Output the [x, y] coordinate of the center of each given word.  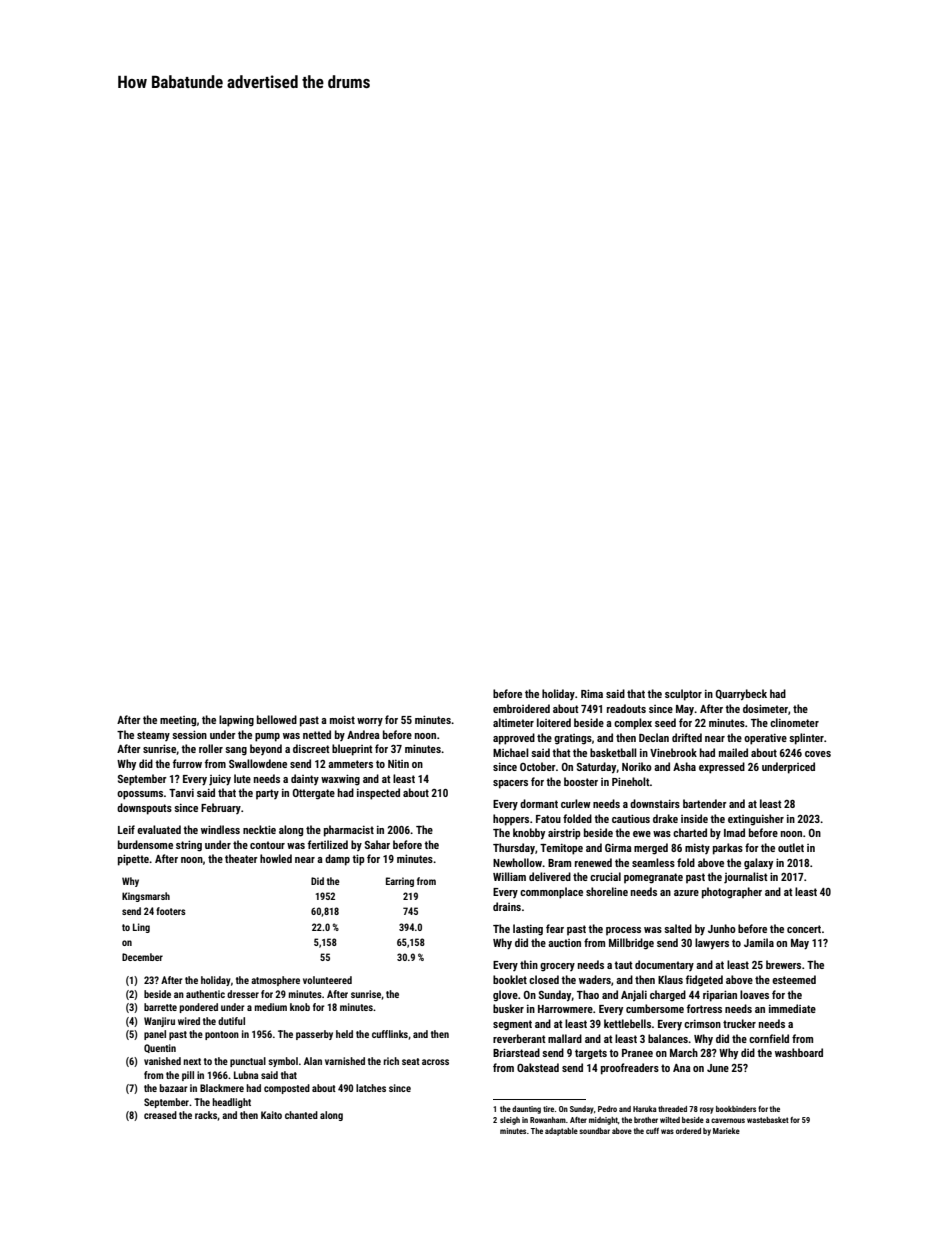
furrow [187, 763]
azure [686, 893]
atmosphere [275, 981]
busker [508, 1008]
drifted [687, 737]
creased [160, 1115]
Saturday [596, 768]
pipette [133, 860]
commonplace [551, 893]
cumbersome [655, 1008]
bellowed [277, 719]
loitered [554, 722]
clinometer [794, 722]
